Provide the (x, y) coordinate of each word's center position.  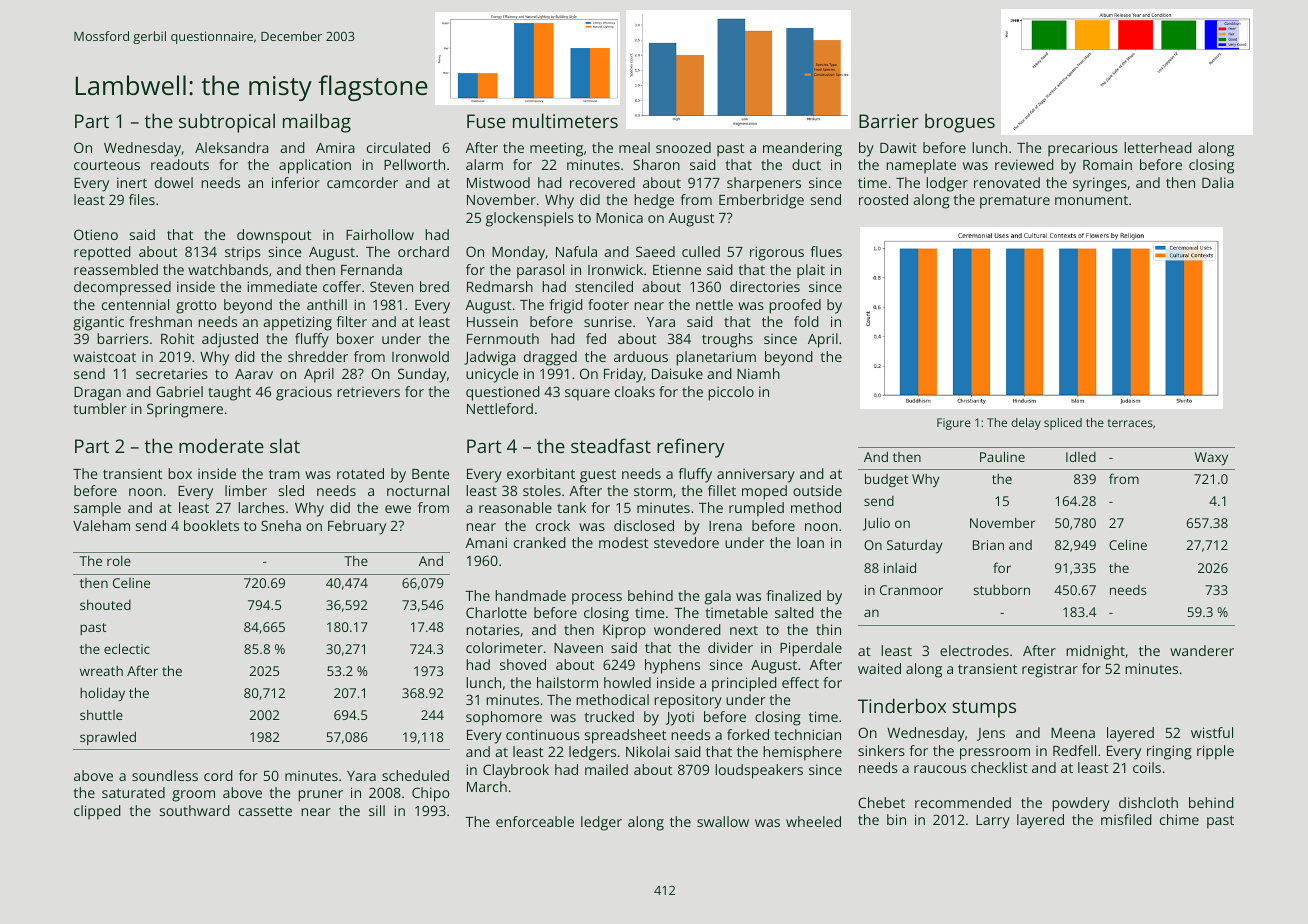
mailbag (317, 123)
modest (623, 542)
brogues (960, 123)
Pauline (1002, 456)
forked (748, 734)
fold (806, 321)
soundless (165, 775)
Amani (486, 542)
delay (1026, 424)
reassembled (116, 269)
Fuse (486, 121)
